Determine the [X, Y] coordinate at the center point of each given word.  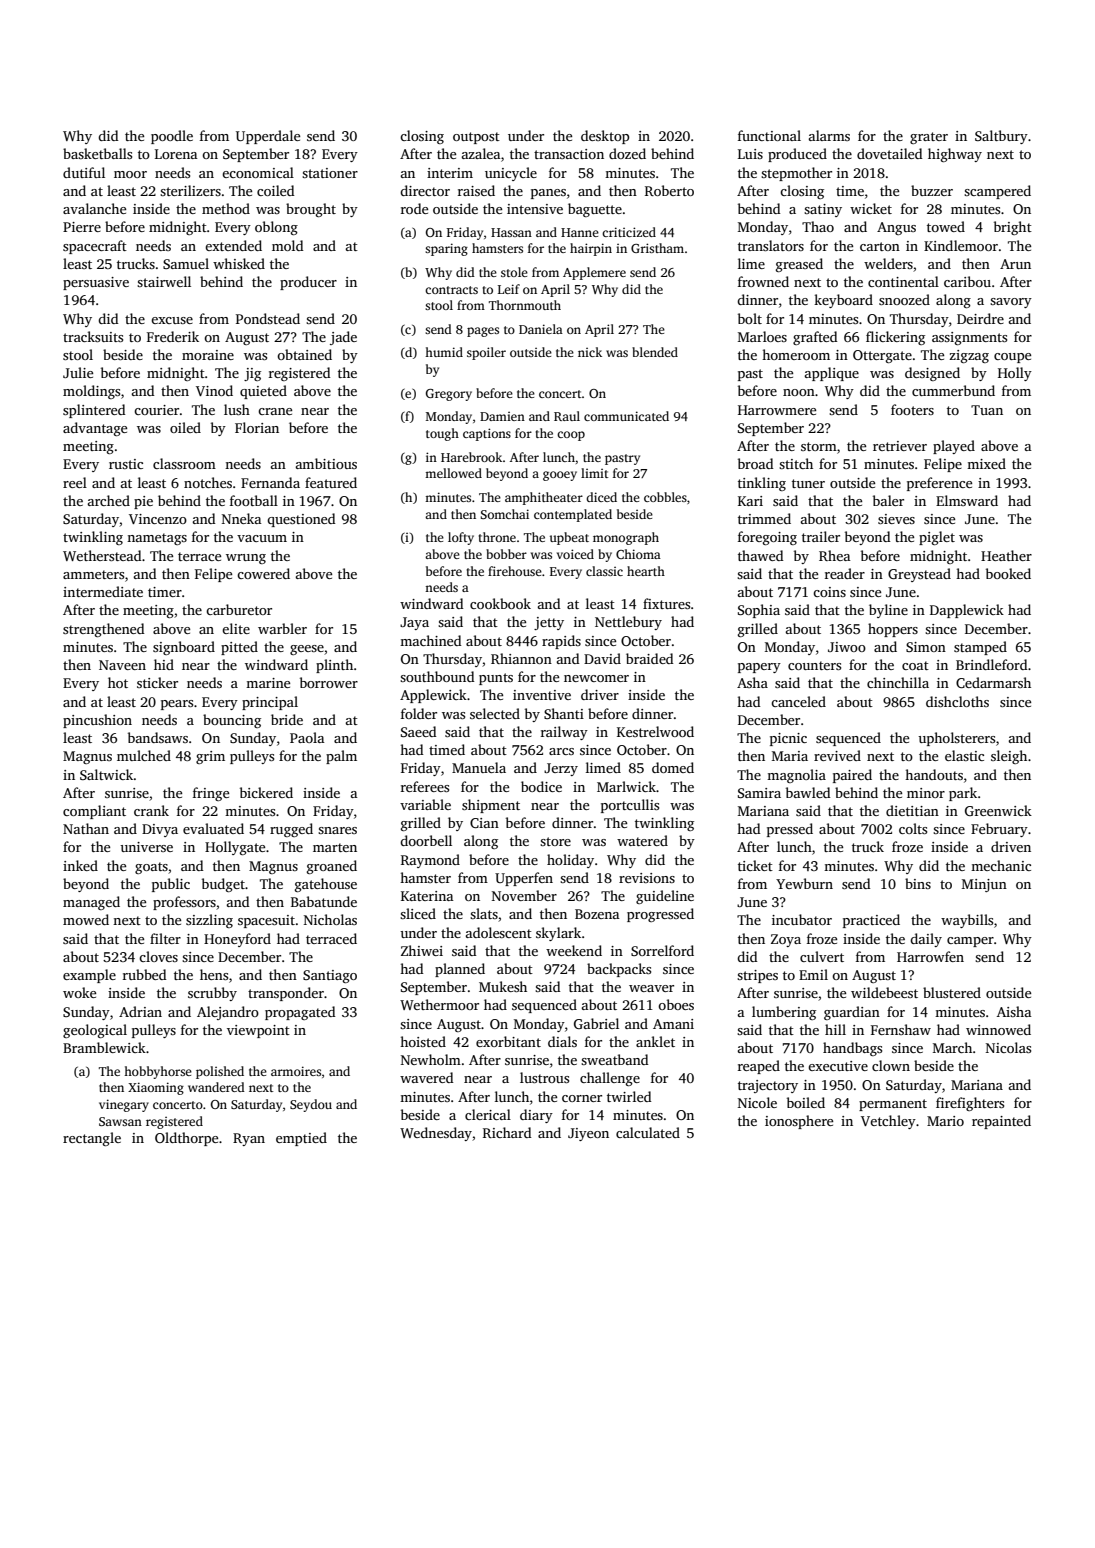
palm [341, 757]
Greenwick [998, 810]
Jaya [414, 623]
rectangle [92, 1139]
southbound [437, 676]
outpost [476, 138]
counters [814, 665]
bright [1013, 228]
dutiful [84, 172]
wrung [246, 559]
